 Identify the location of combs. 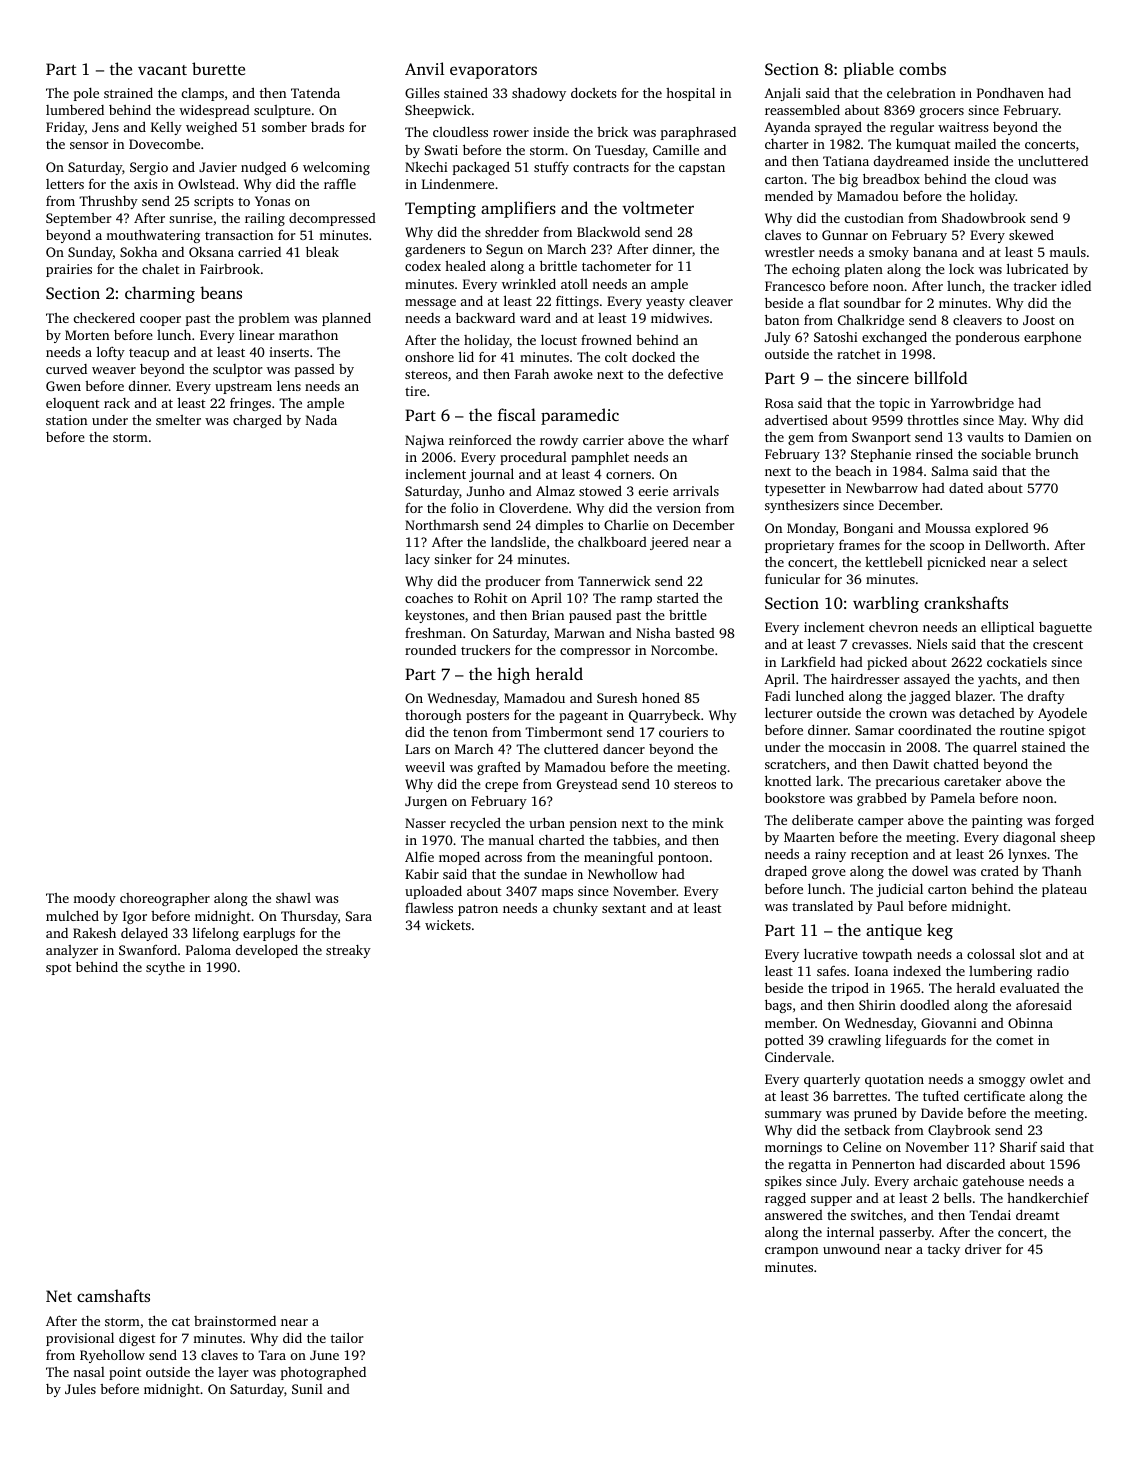
(922, 68).
